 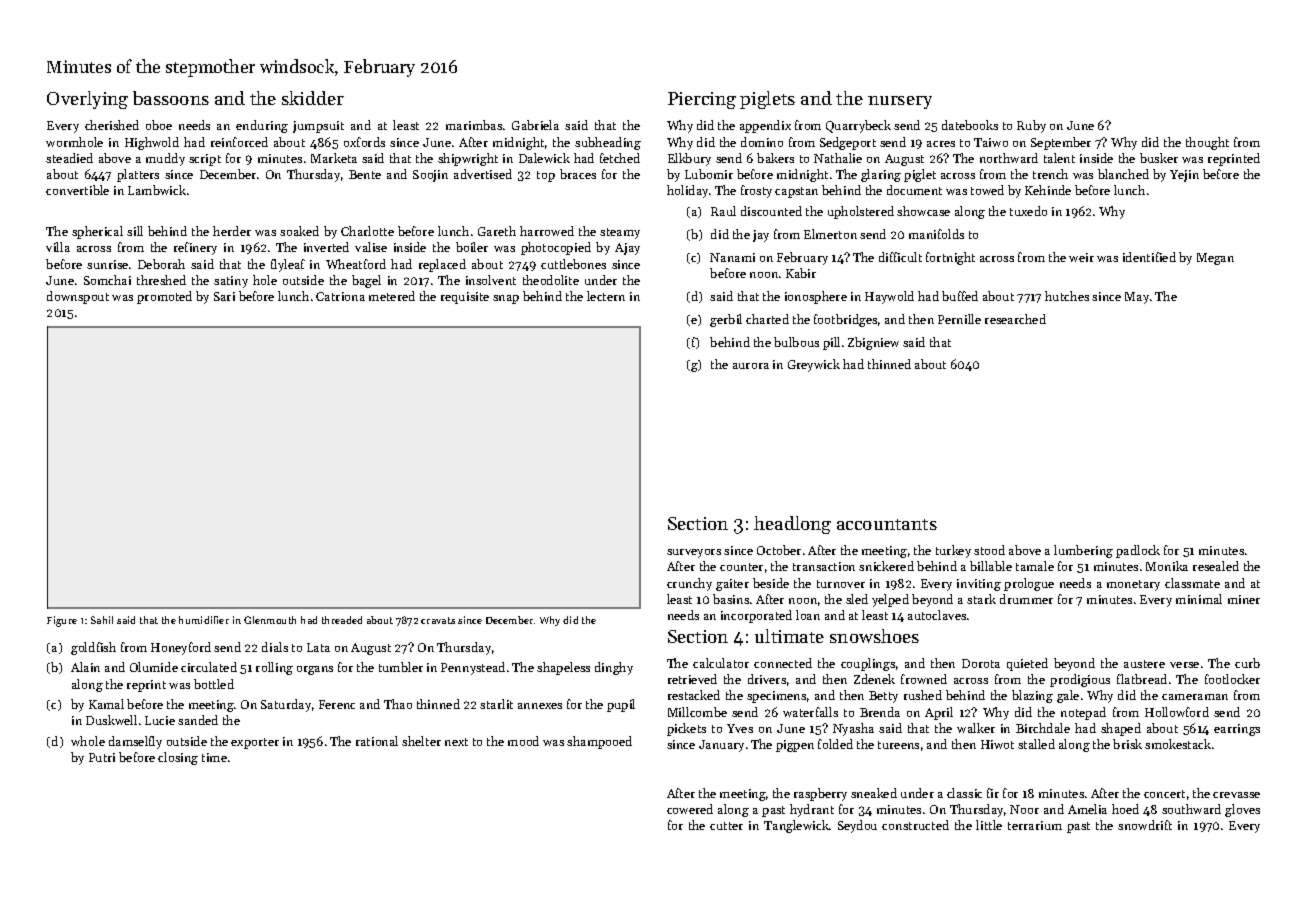 I want to click on nursery, so click(x=900, y=102).
